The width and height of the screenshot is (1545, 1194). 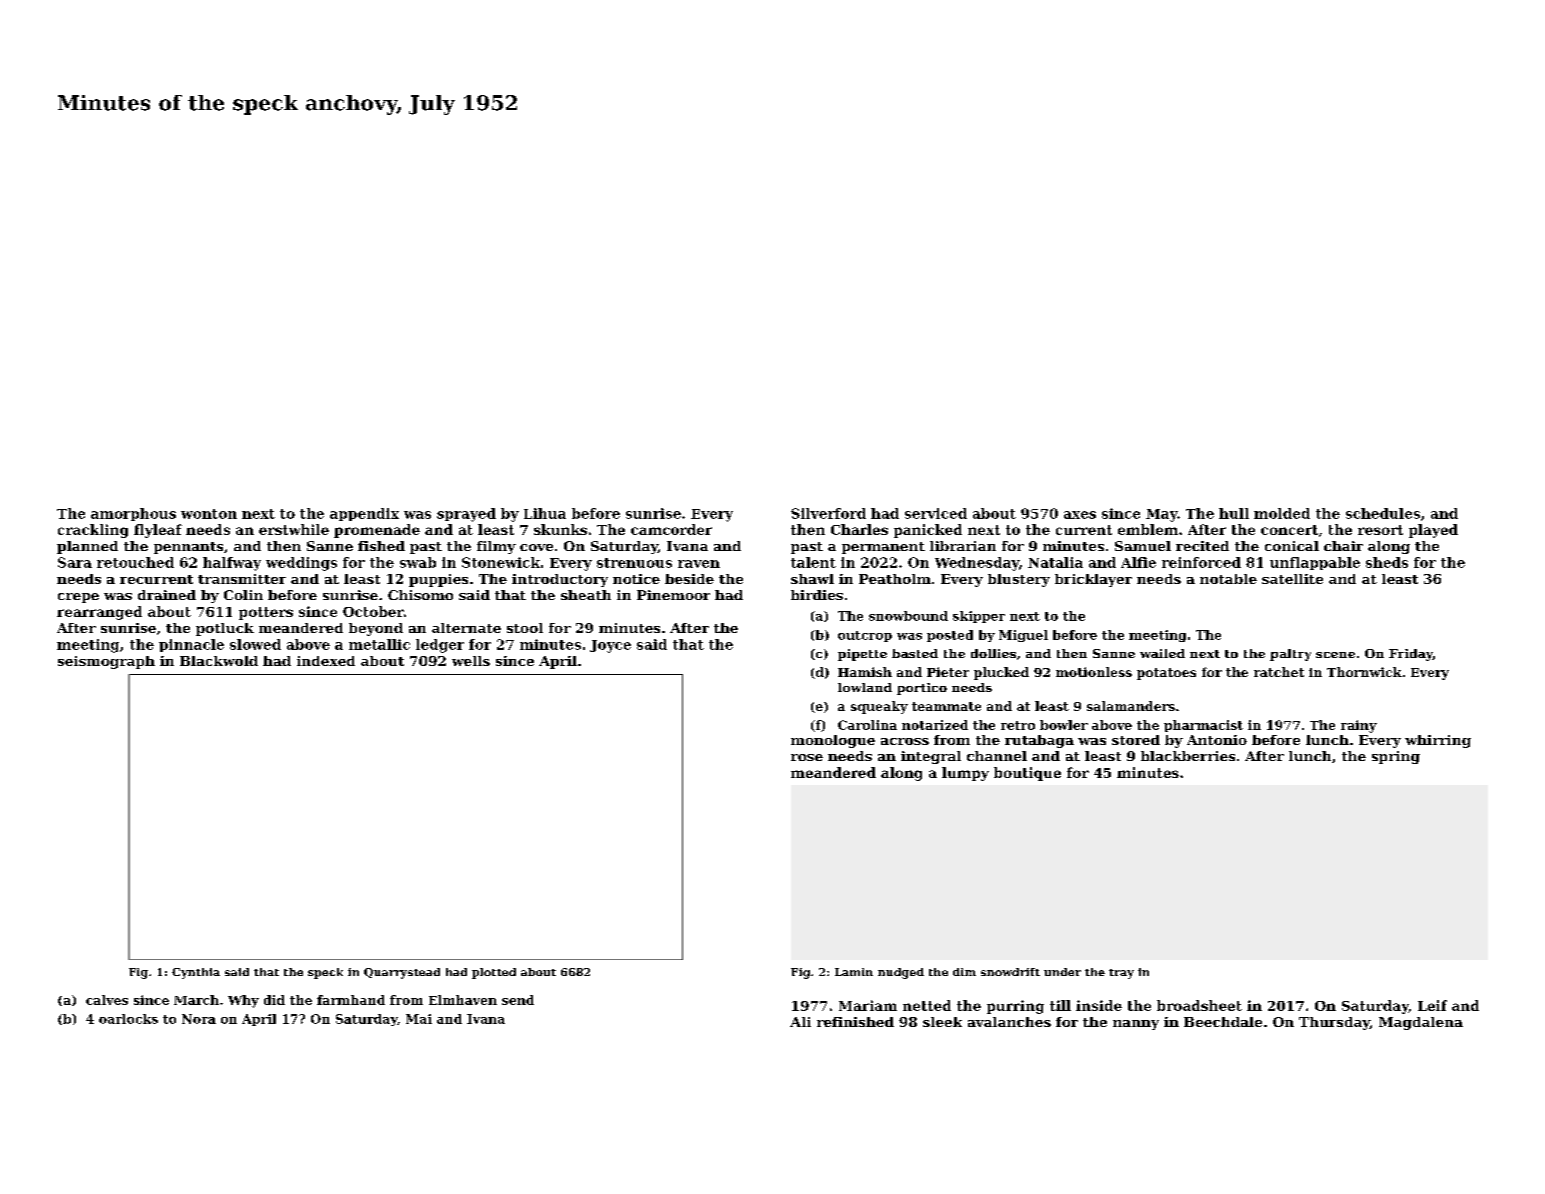 What do you see at coordinates (1387, 562) in the screenshot?
I see `sheds` at bounding box center [1387, 562].
